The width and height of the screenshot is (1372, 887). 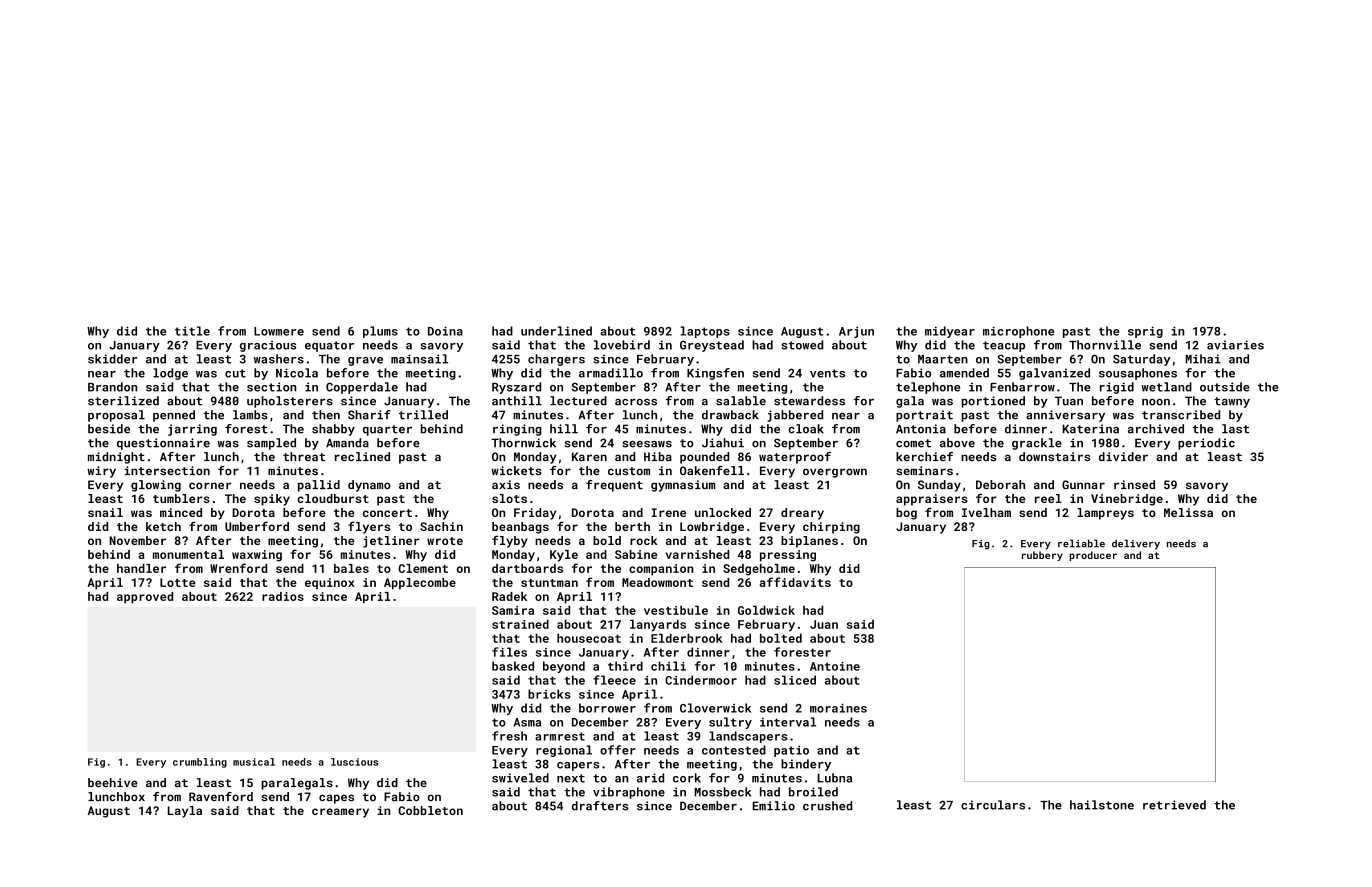 What do you see at coordinates (513, 666) in the screenshot?
I see `basked` at bounding box center [513, 666].
